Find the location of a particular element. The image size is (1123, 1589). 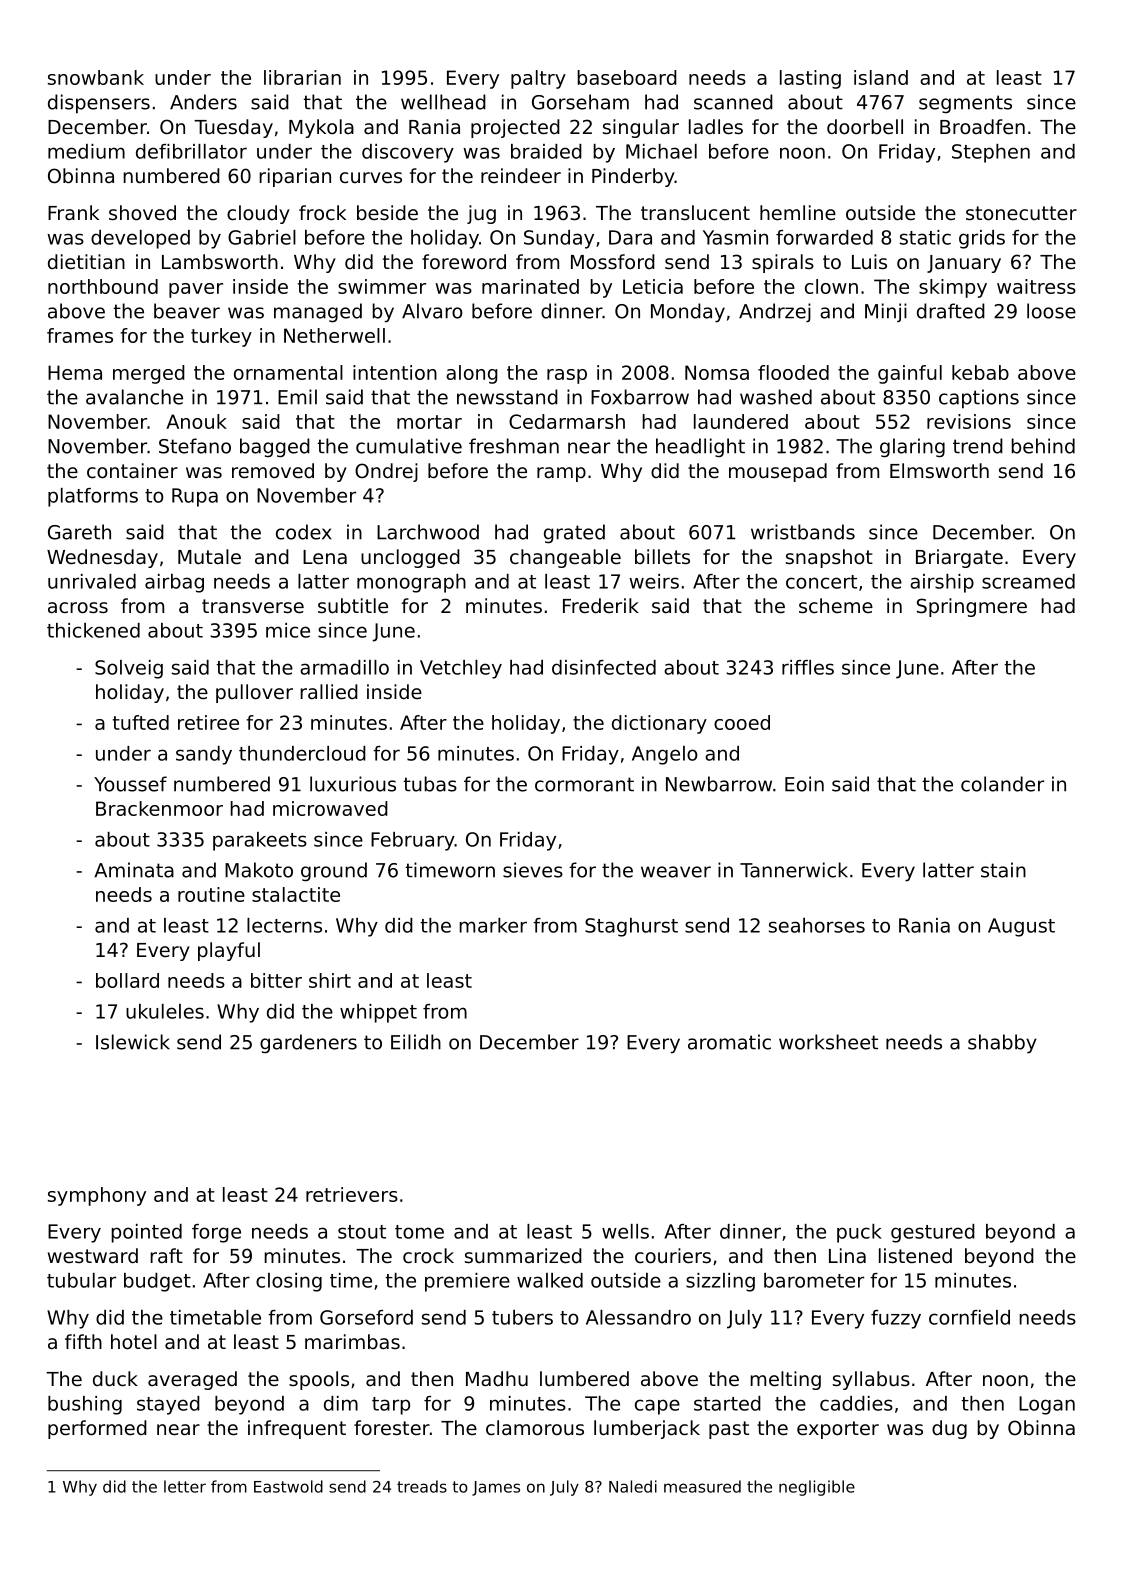

segments is located at coordinates (965, 104).
